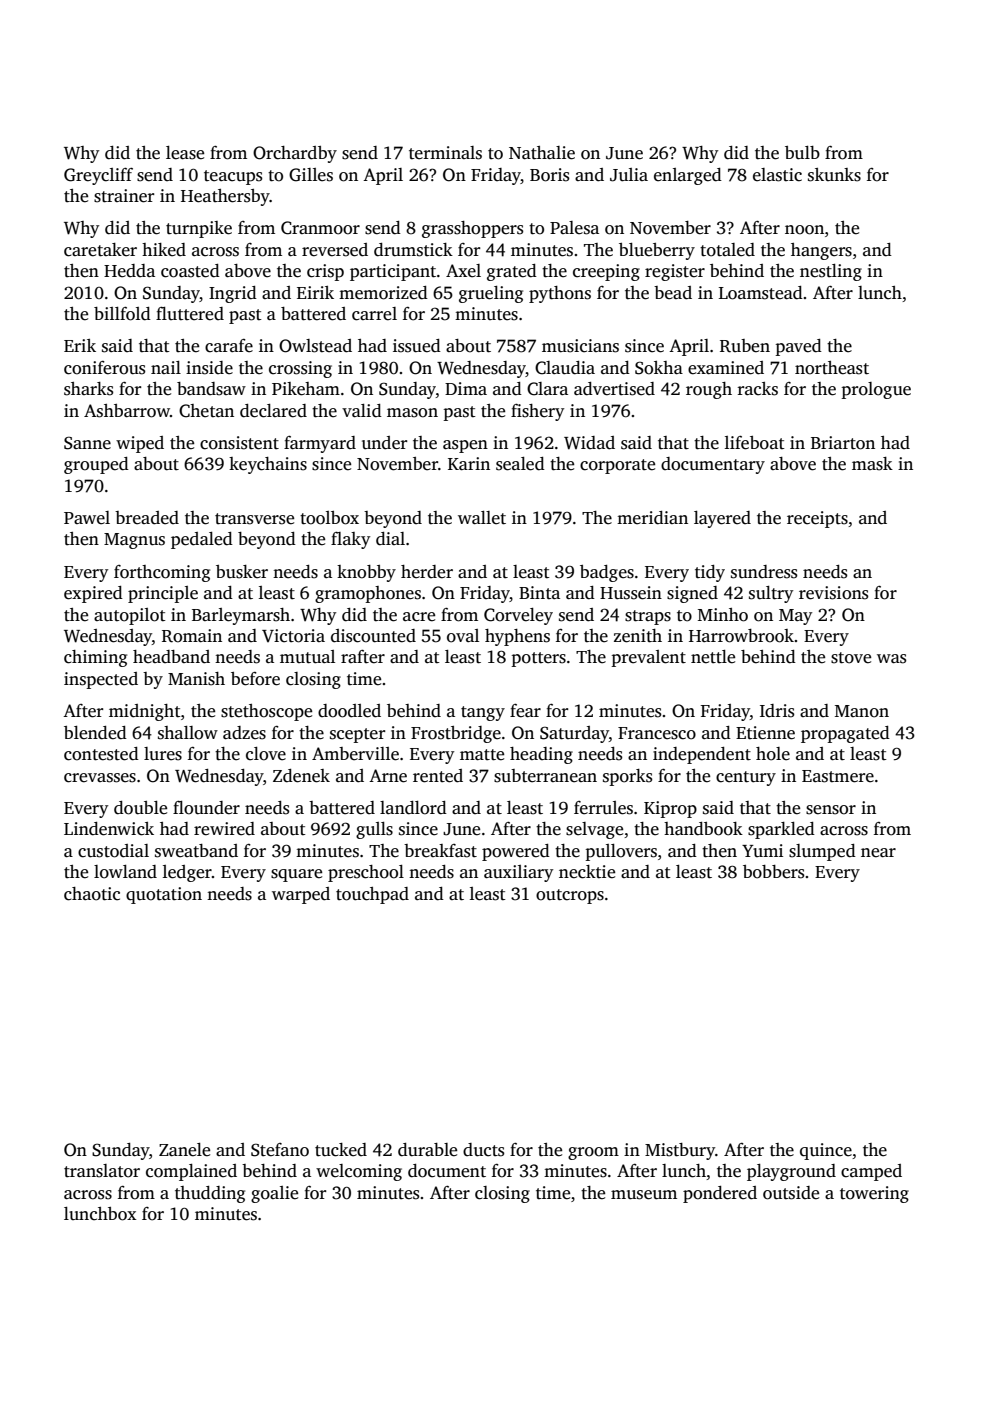 This screenshot has height=1423, width=982. Describe the element at coordinates (127, 411) in the screenshot. I see `Ashbarrow` at that location.
